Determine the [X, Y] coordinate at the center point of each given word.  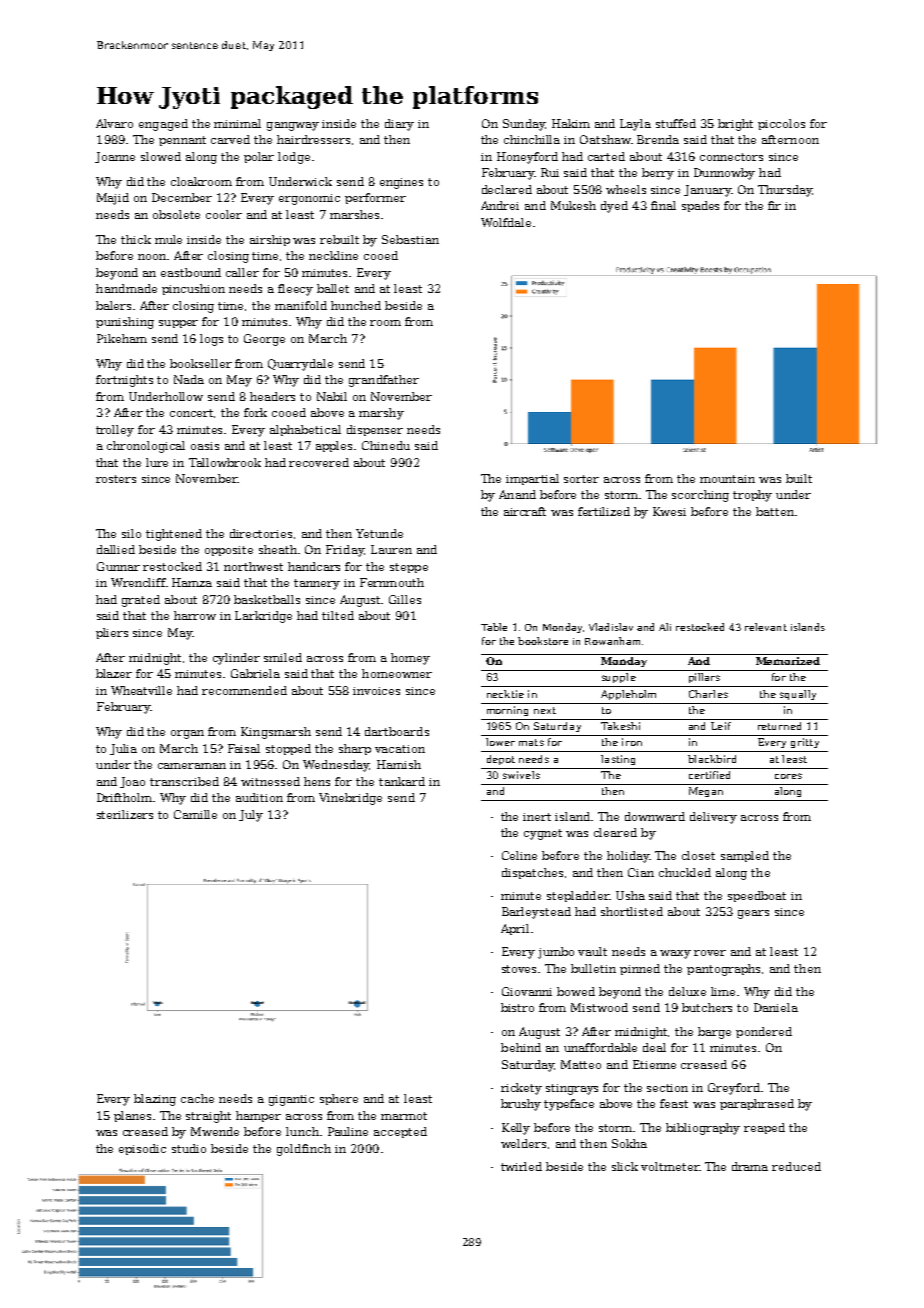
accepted [400, 1132]
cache [197, 1098]
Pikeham [122, 338]
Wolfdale [506, 222]
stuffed [676, 123]
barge [714, 1033]
